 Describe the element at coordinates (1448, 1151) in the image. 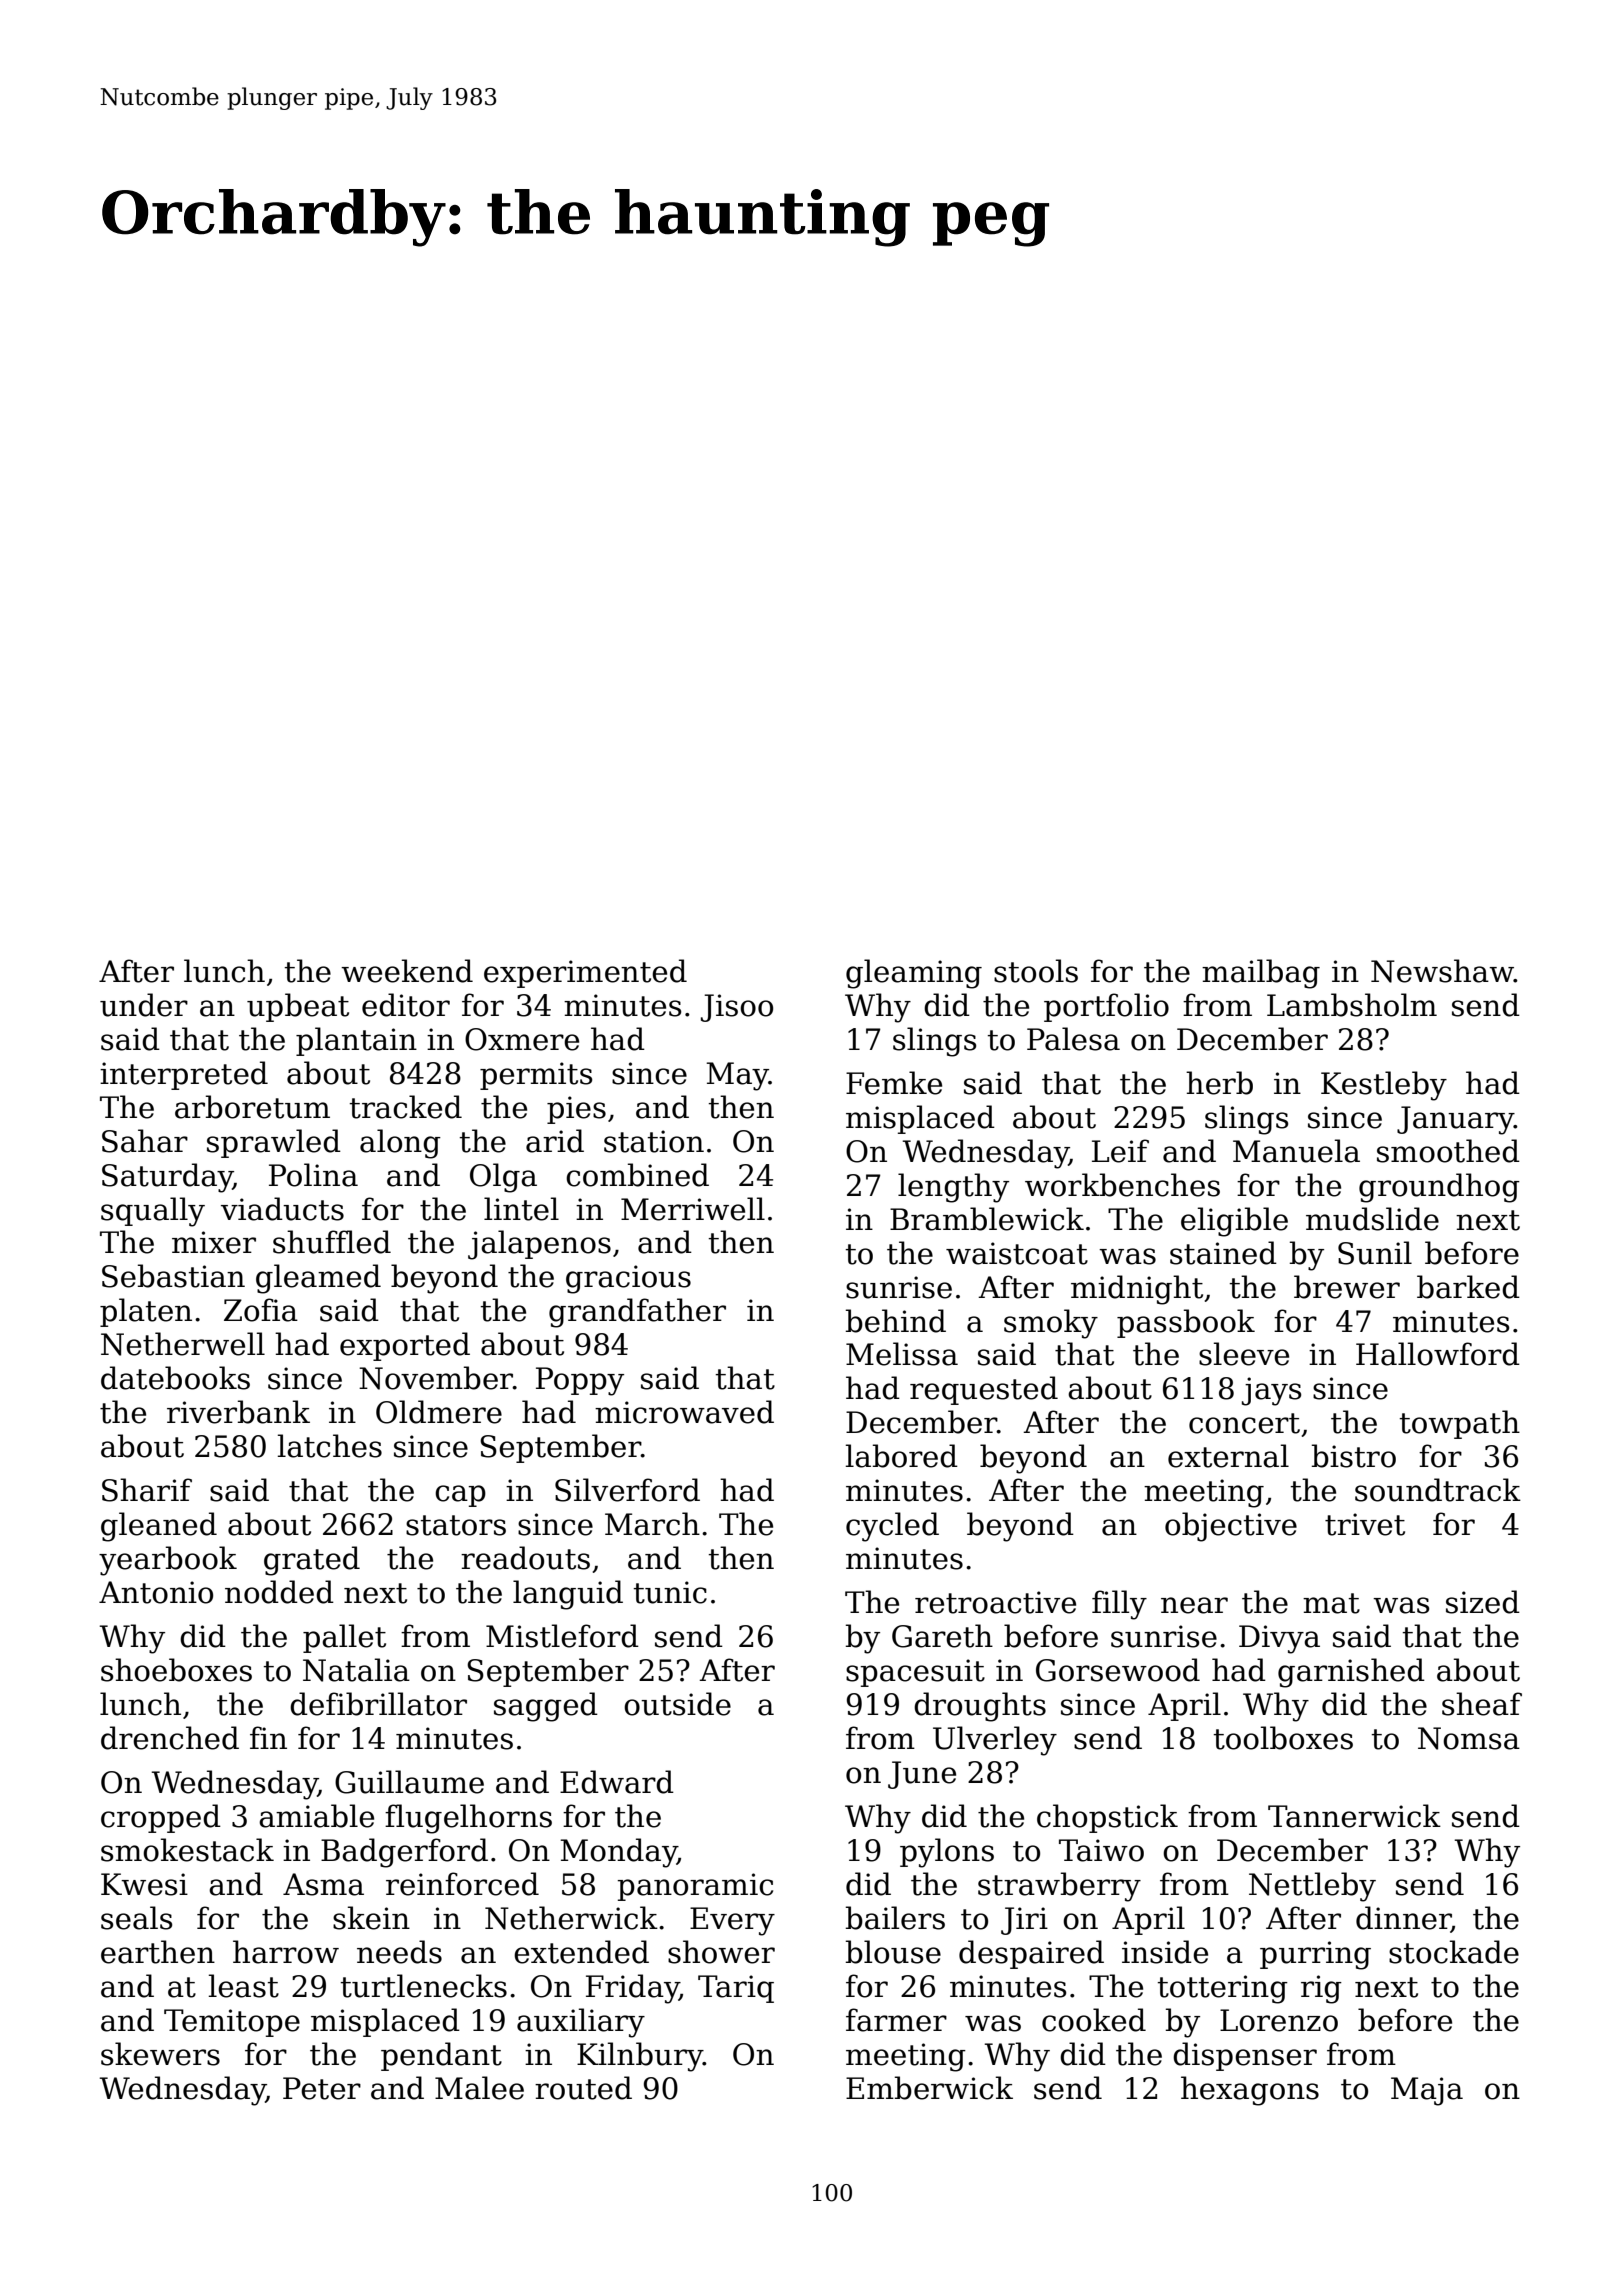

I see `smoothed` at that location.
